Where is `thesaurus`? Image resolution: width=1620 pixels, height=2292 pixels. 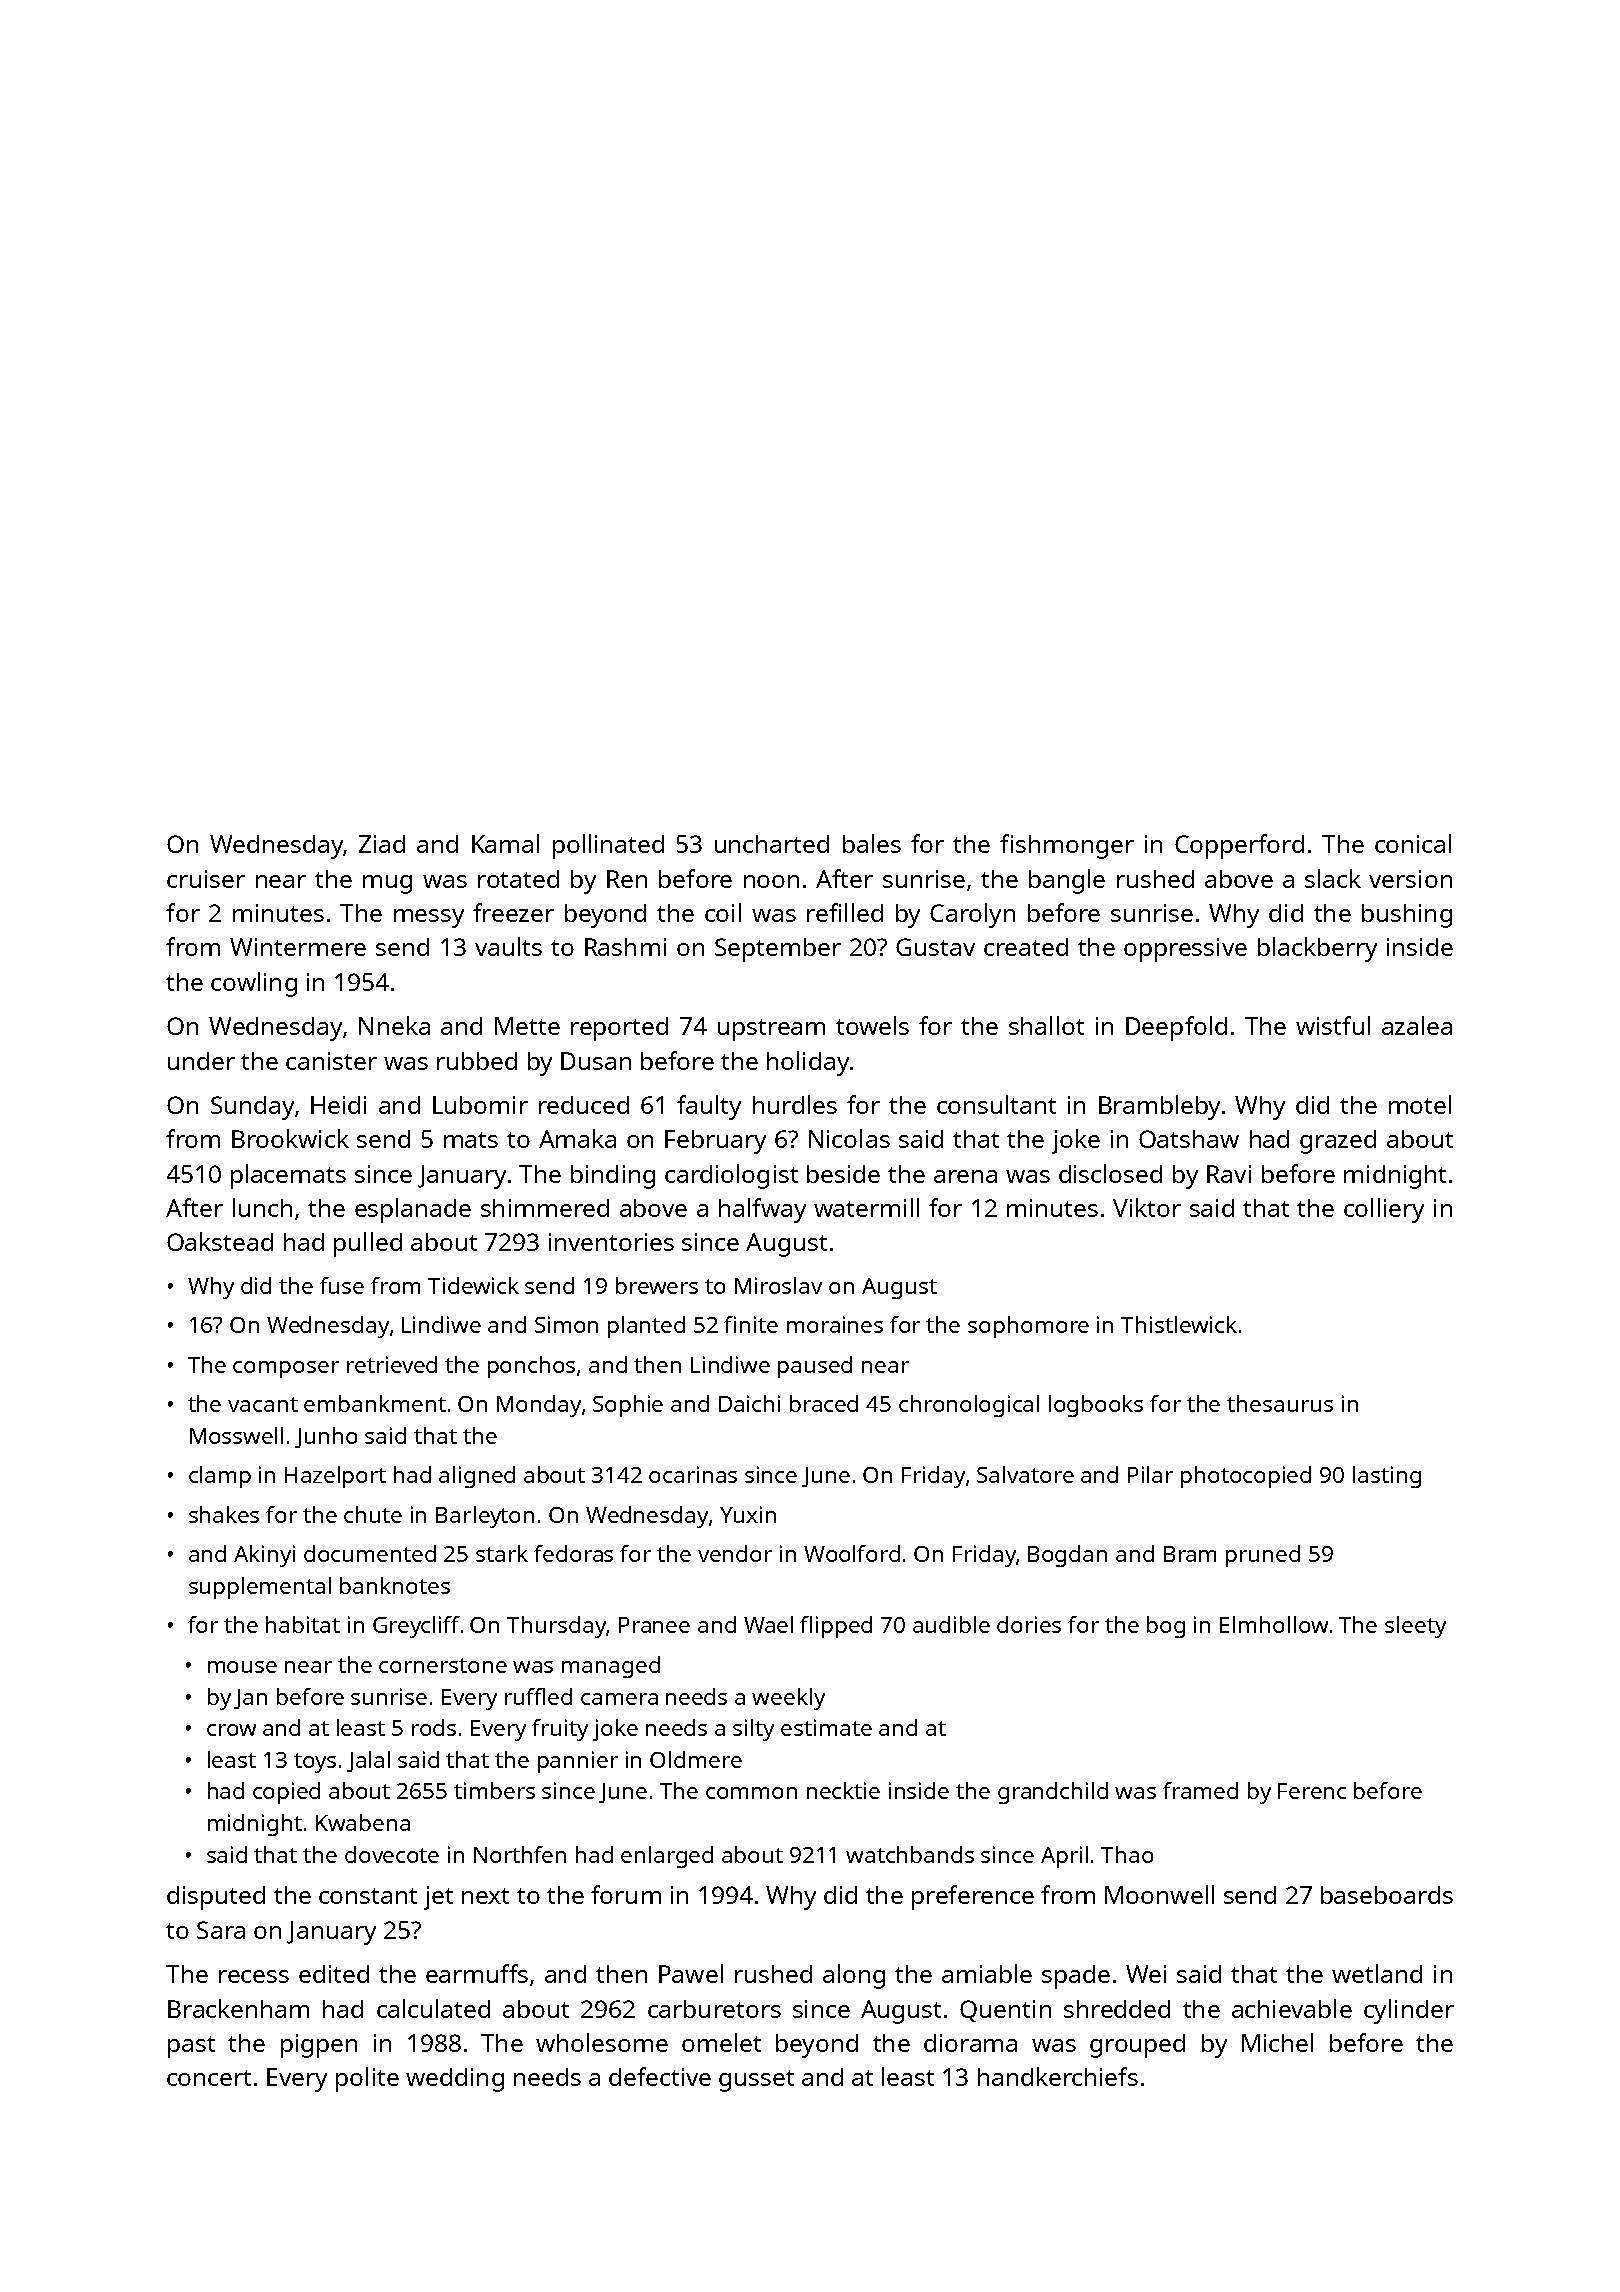
thesaurus is located at coordinates (1280, 1403).
